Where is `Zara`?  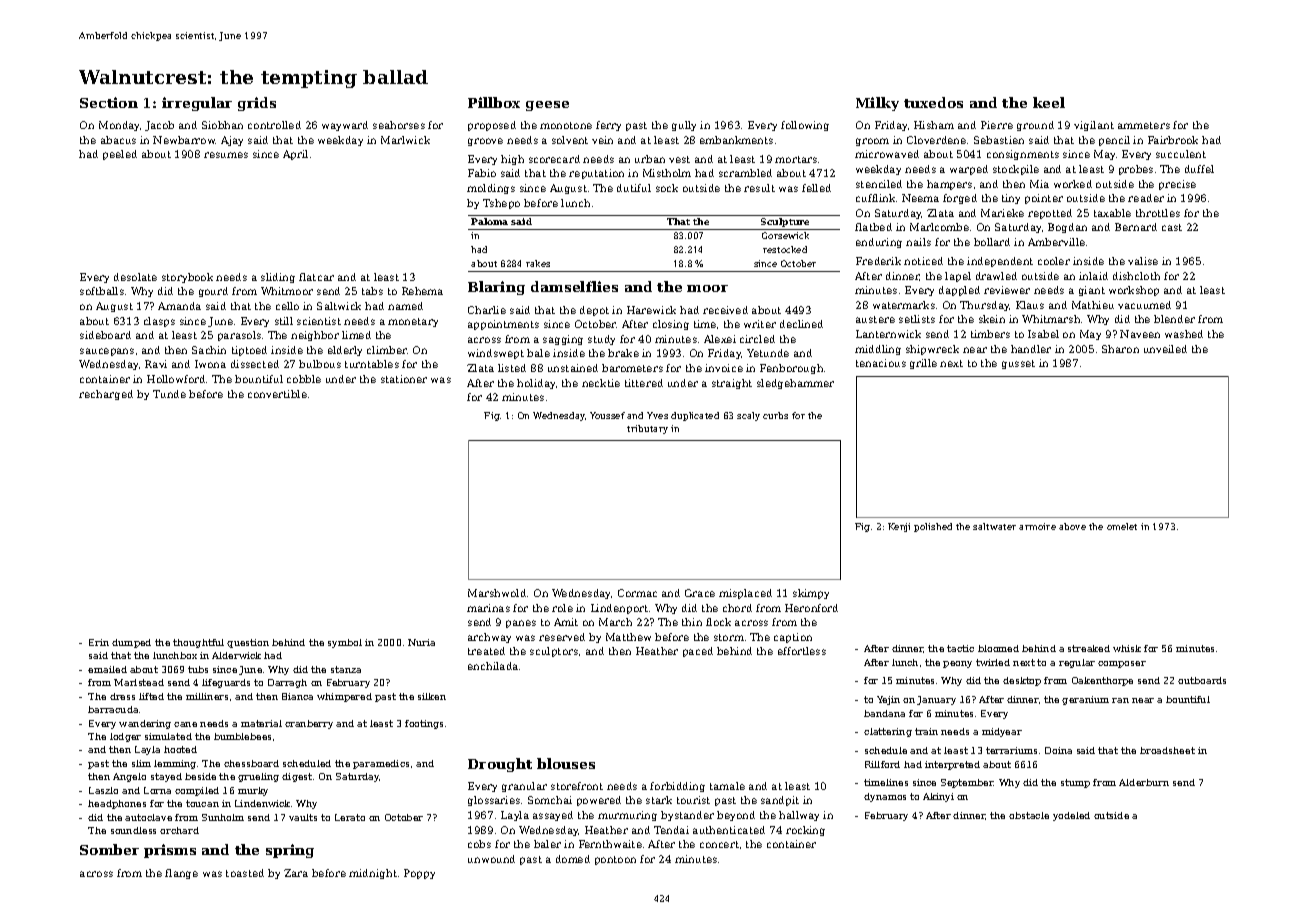
Zara is located at coordinates (296, 873).
